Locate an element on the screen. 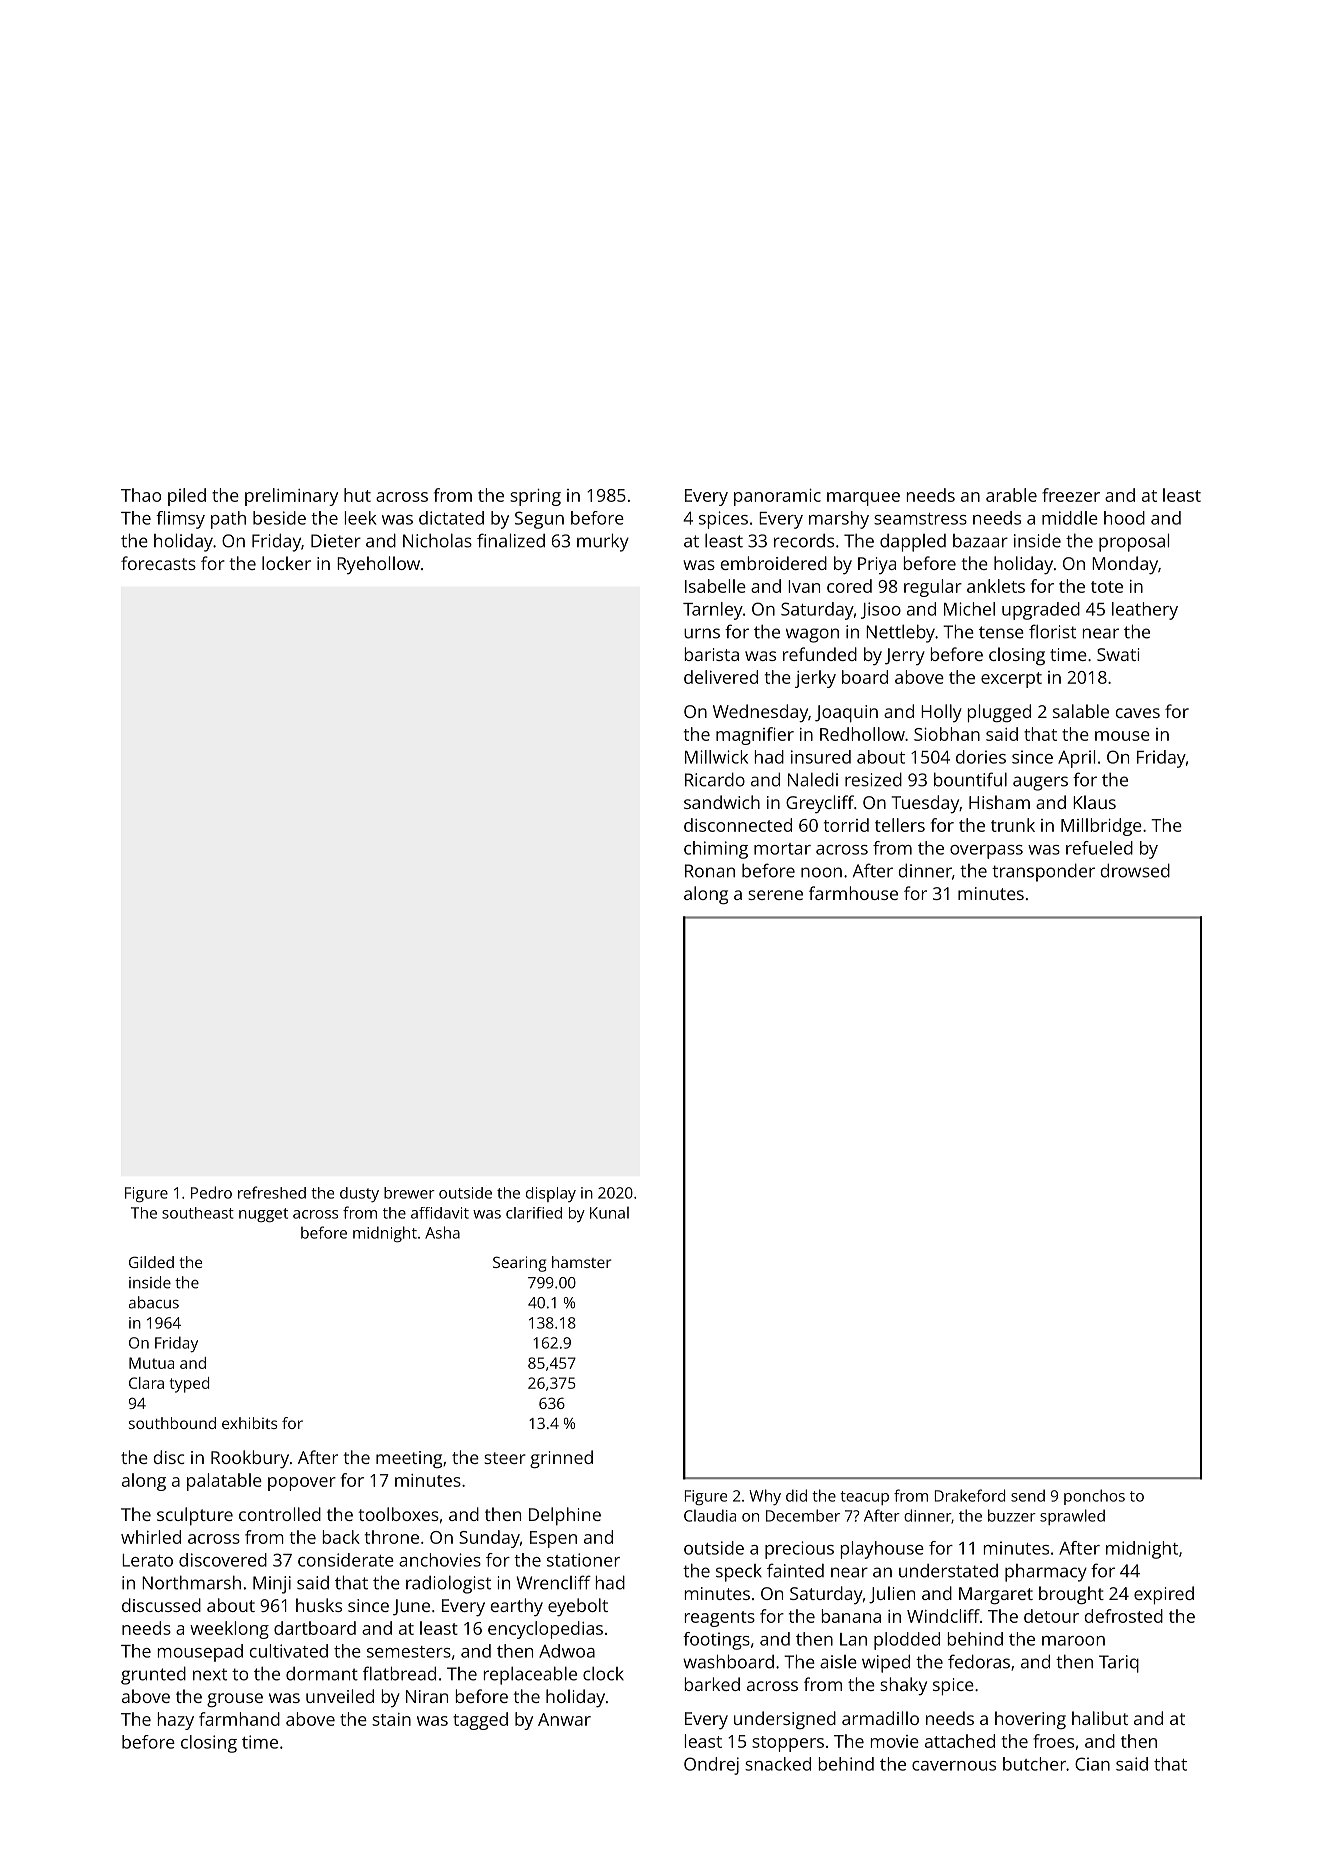 The width and height of the screenshot is (1323, 1871). preliminary is located at coordinates (291, 497).
